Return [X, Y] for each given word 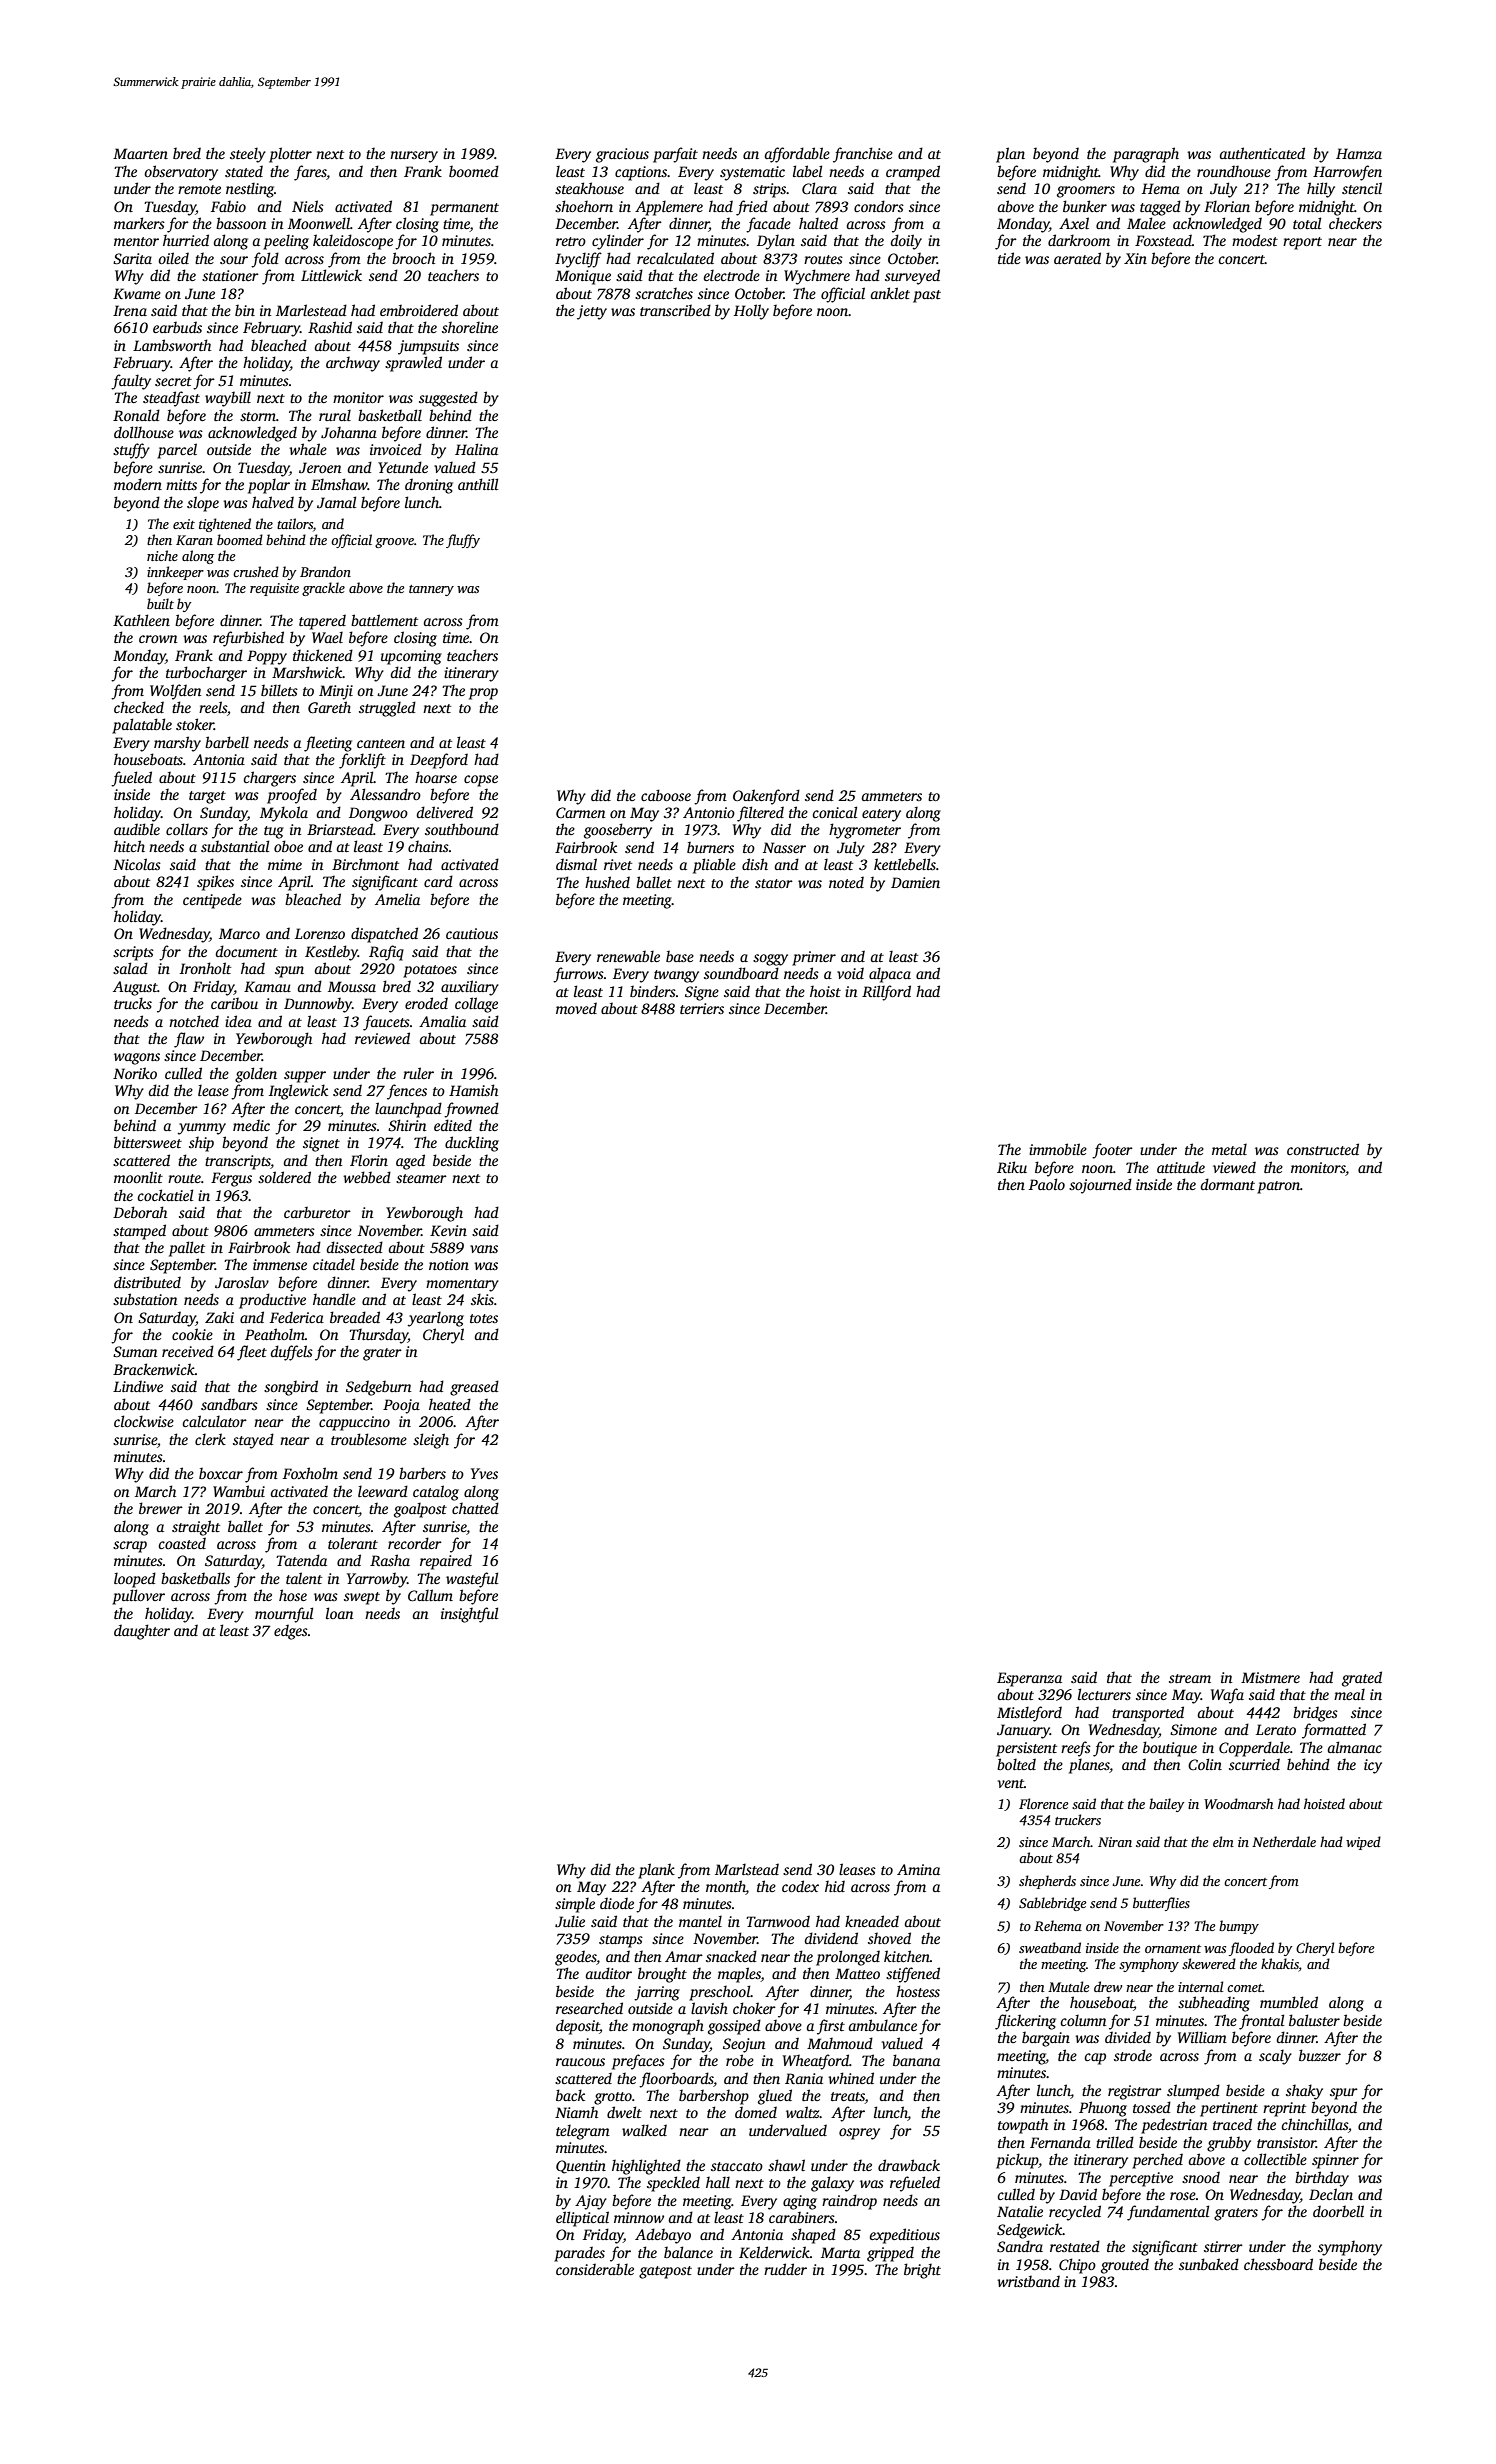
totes [484, 1318]
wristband [1028, 2281]
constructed [1323, 1149]
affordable [797, 155]
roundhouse [1234, 171]
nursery [414, 157]
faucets [386, 1023]
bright [922, 2271]
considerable [595, 2269]
